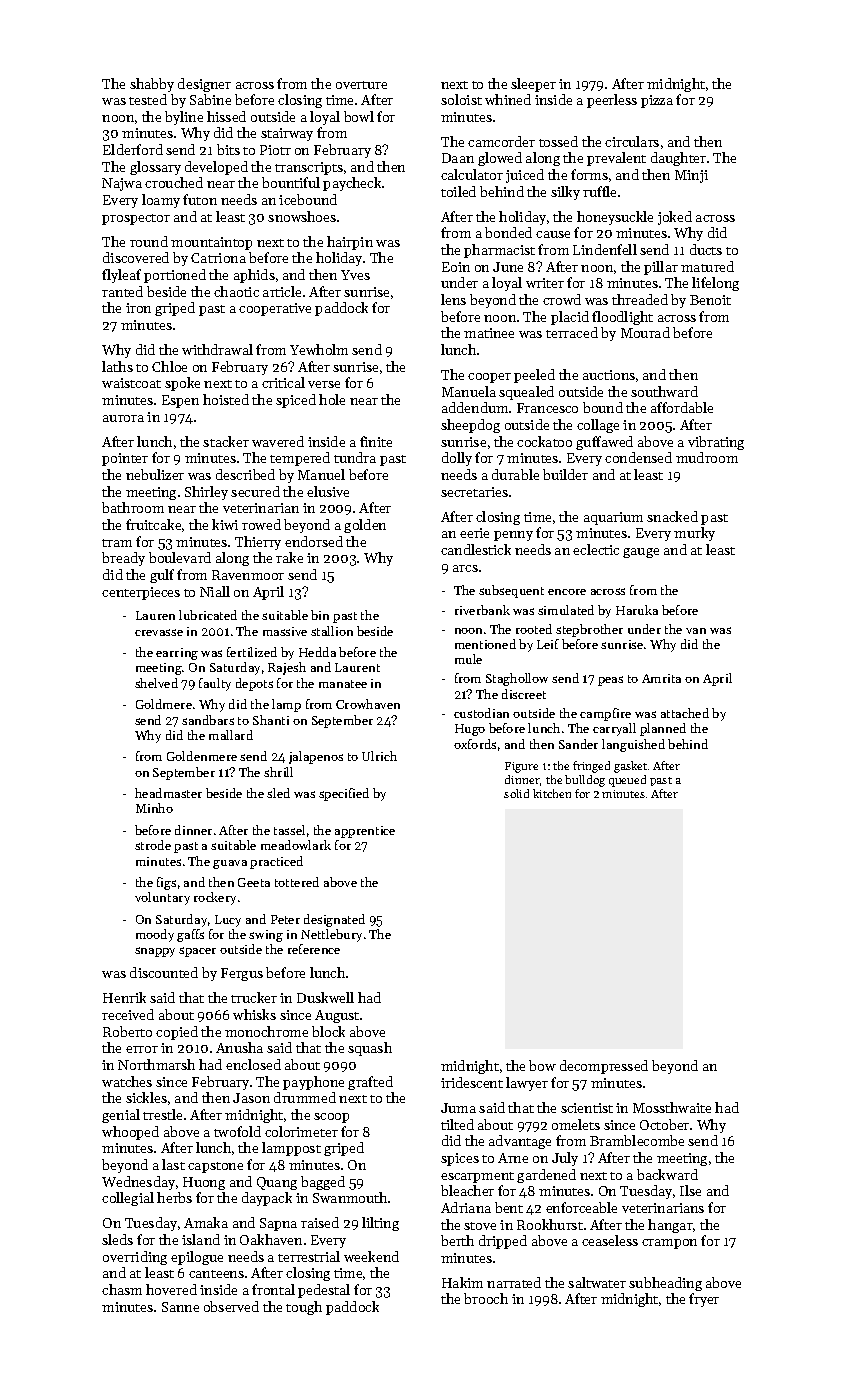 The image size is (849, 1400). What do you see at coordinates (361, 85) in the screenshot?
I see `overture` at bounding box center [361, 85].
